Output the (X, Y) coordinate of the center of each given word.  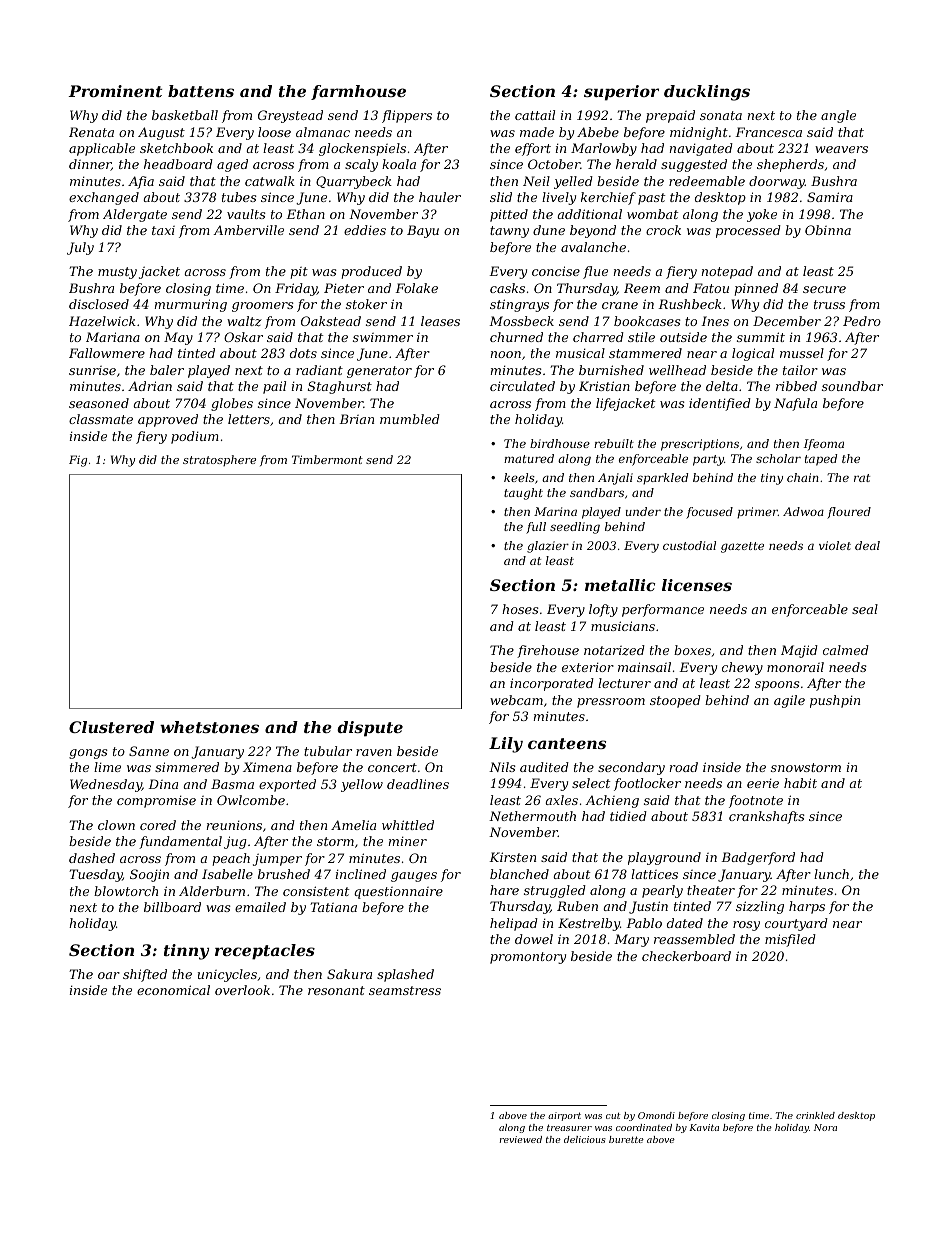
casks (507, 288)
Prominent (115, 91)
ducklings (707, 93)
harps (807, 907)
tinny (186, 952)
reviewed (521, 1139)
